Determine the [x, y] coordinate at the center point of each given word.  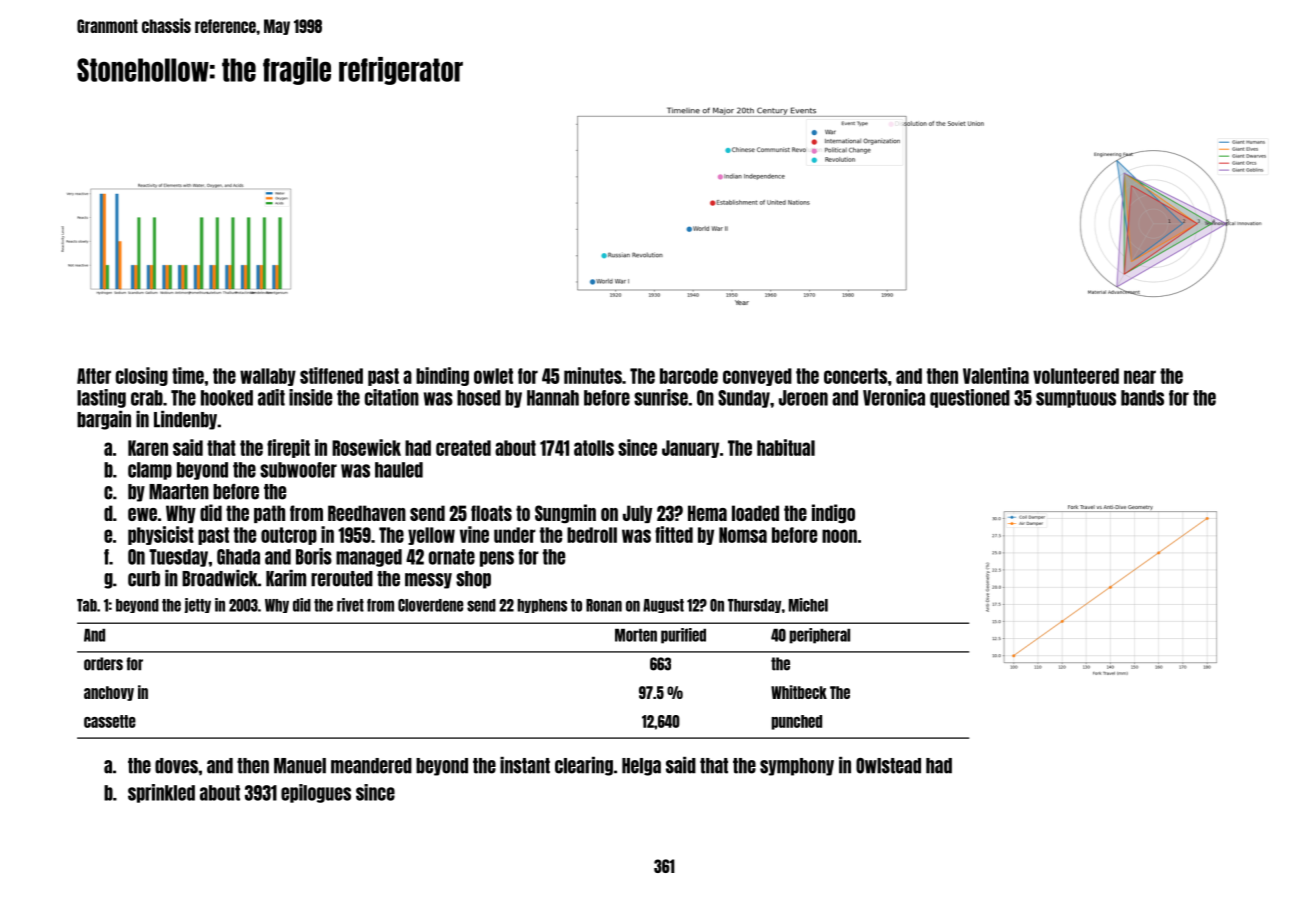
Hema [707, 513]
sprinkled [161, 793]
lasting [101, 398]
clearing [584, 766]
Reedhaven [367, 513]
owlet [493, 376]
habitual [786, 447]
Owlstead [888, 766]
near [1140, 377]
